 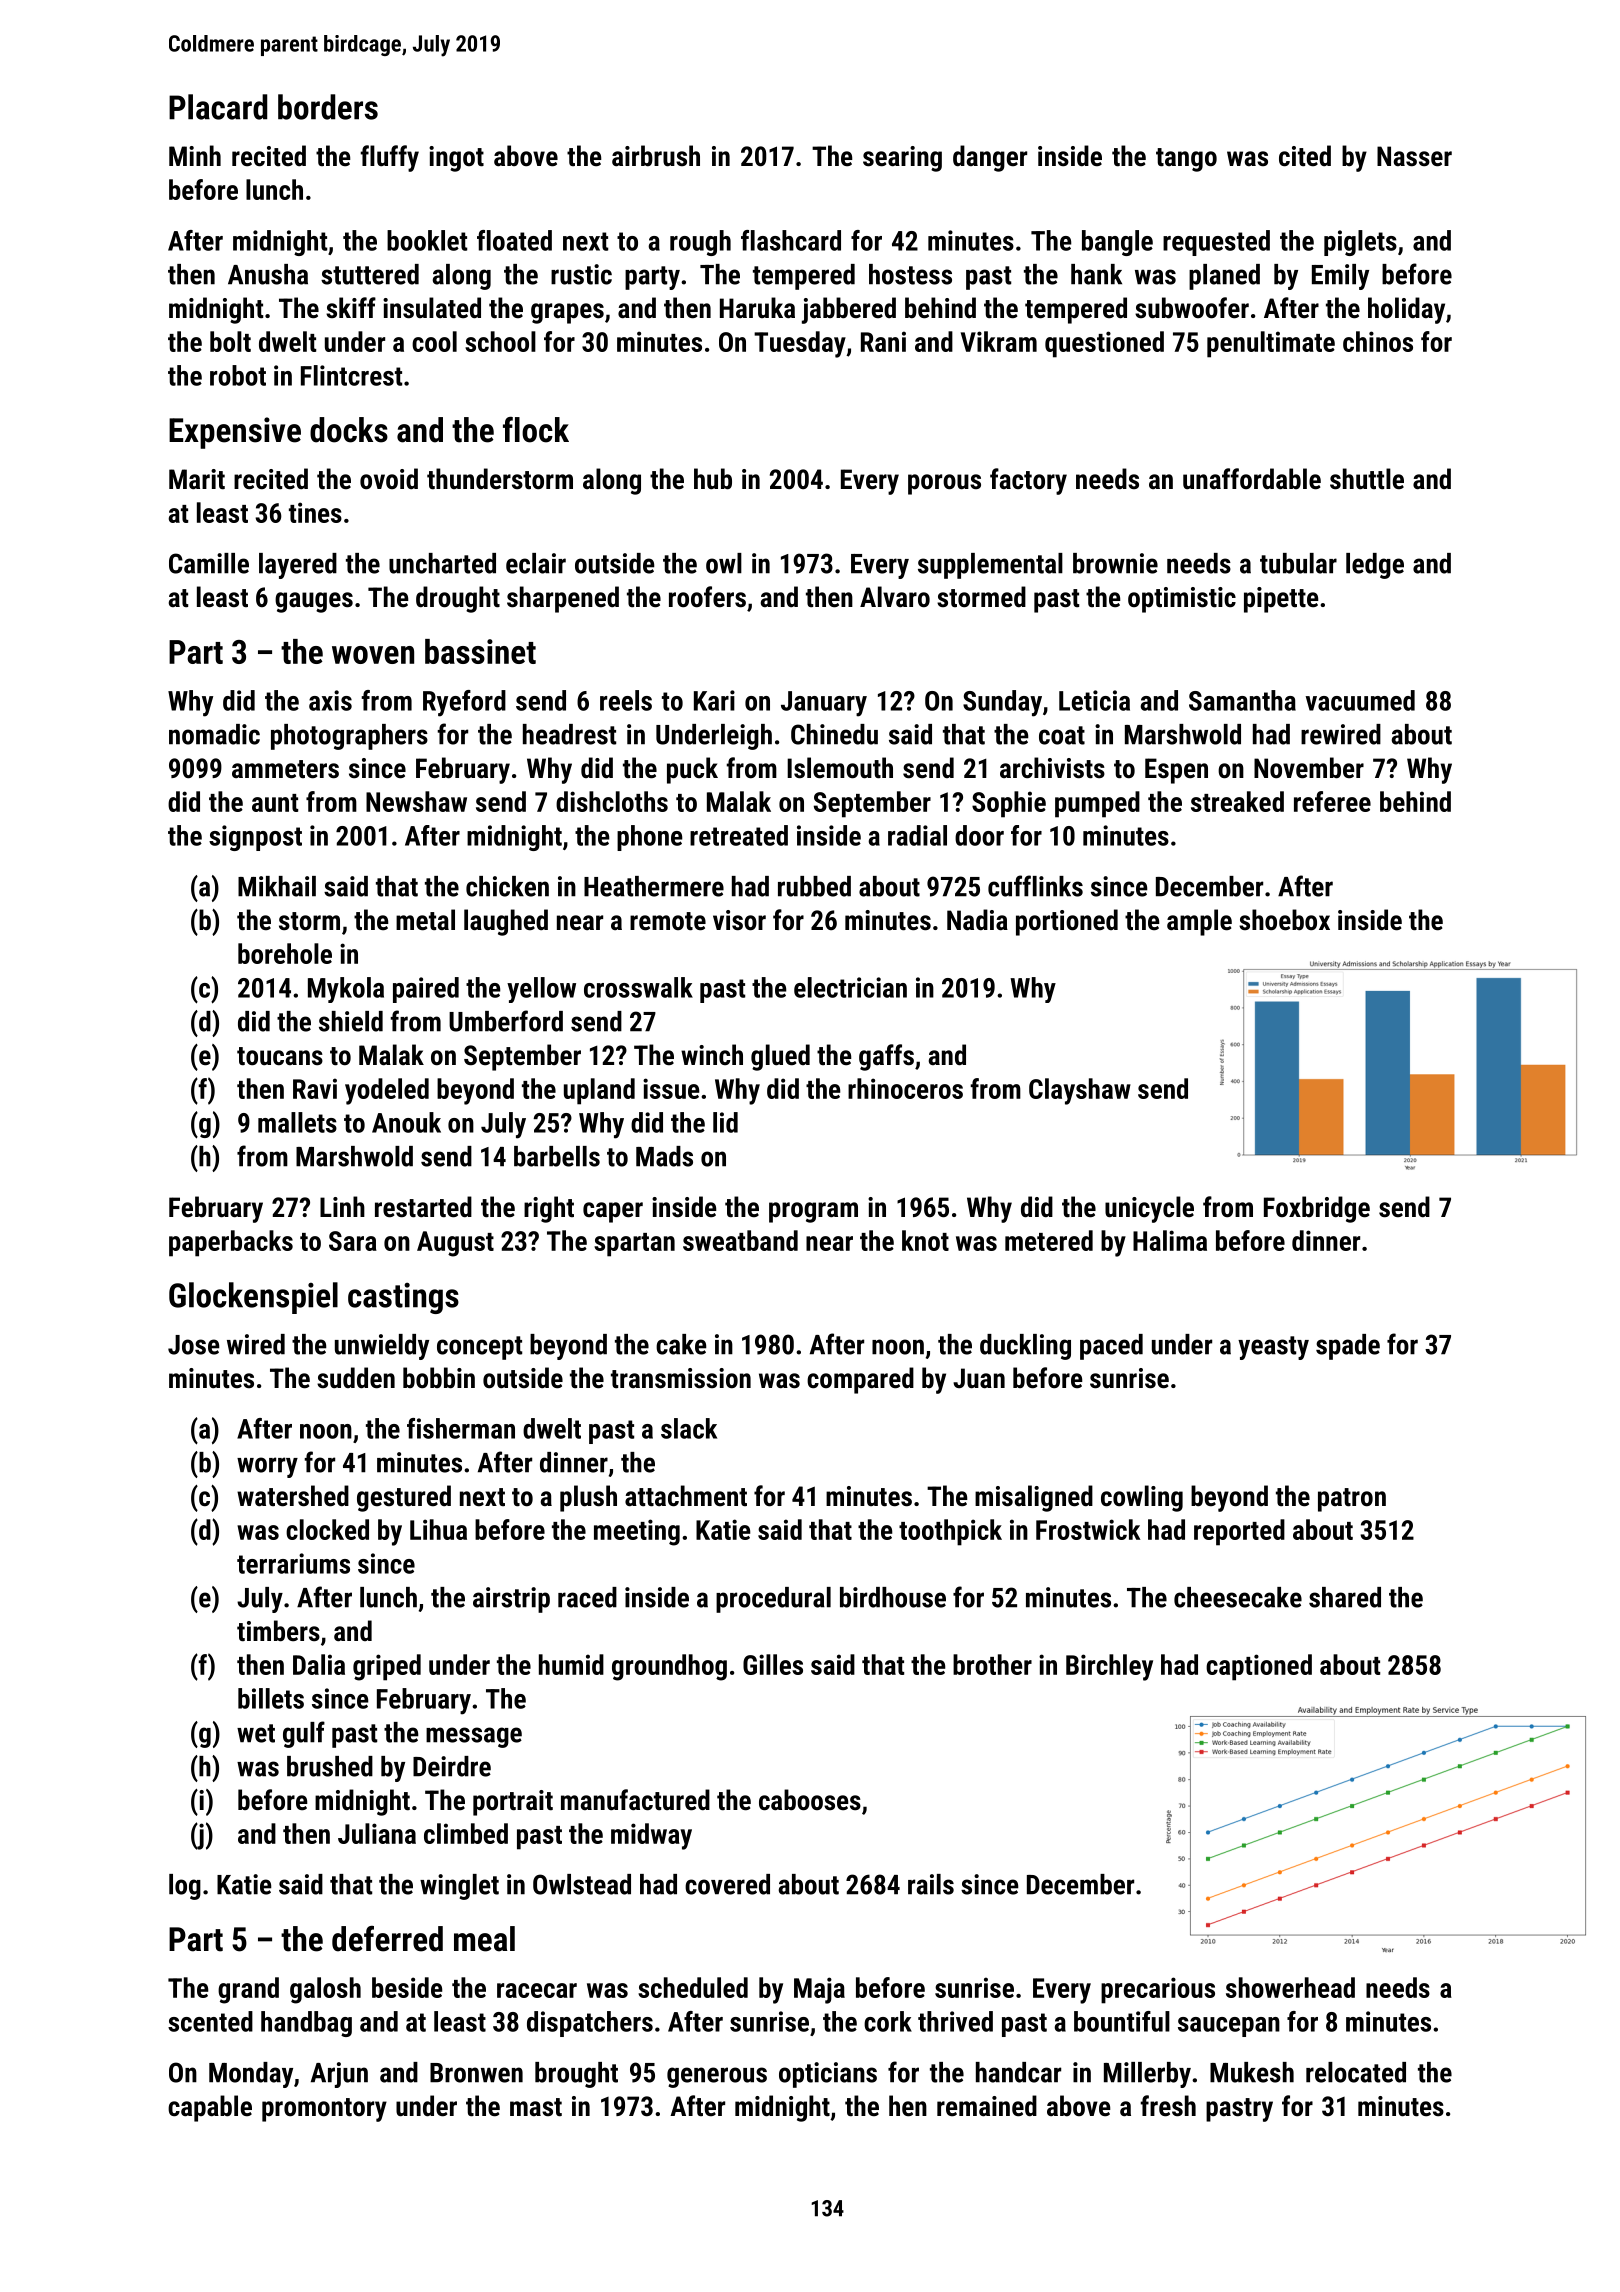 What do you see at coordinates (235, 433) in the page?
I see `Expensive` at bounding box center [235, 433].
